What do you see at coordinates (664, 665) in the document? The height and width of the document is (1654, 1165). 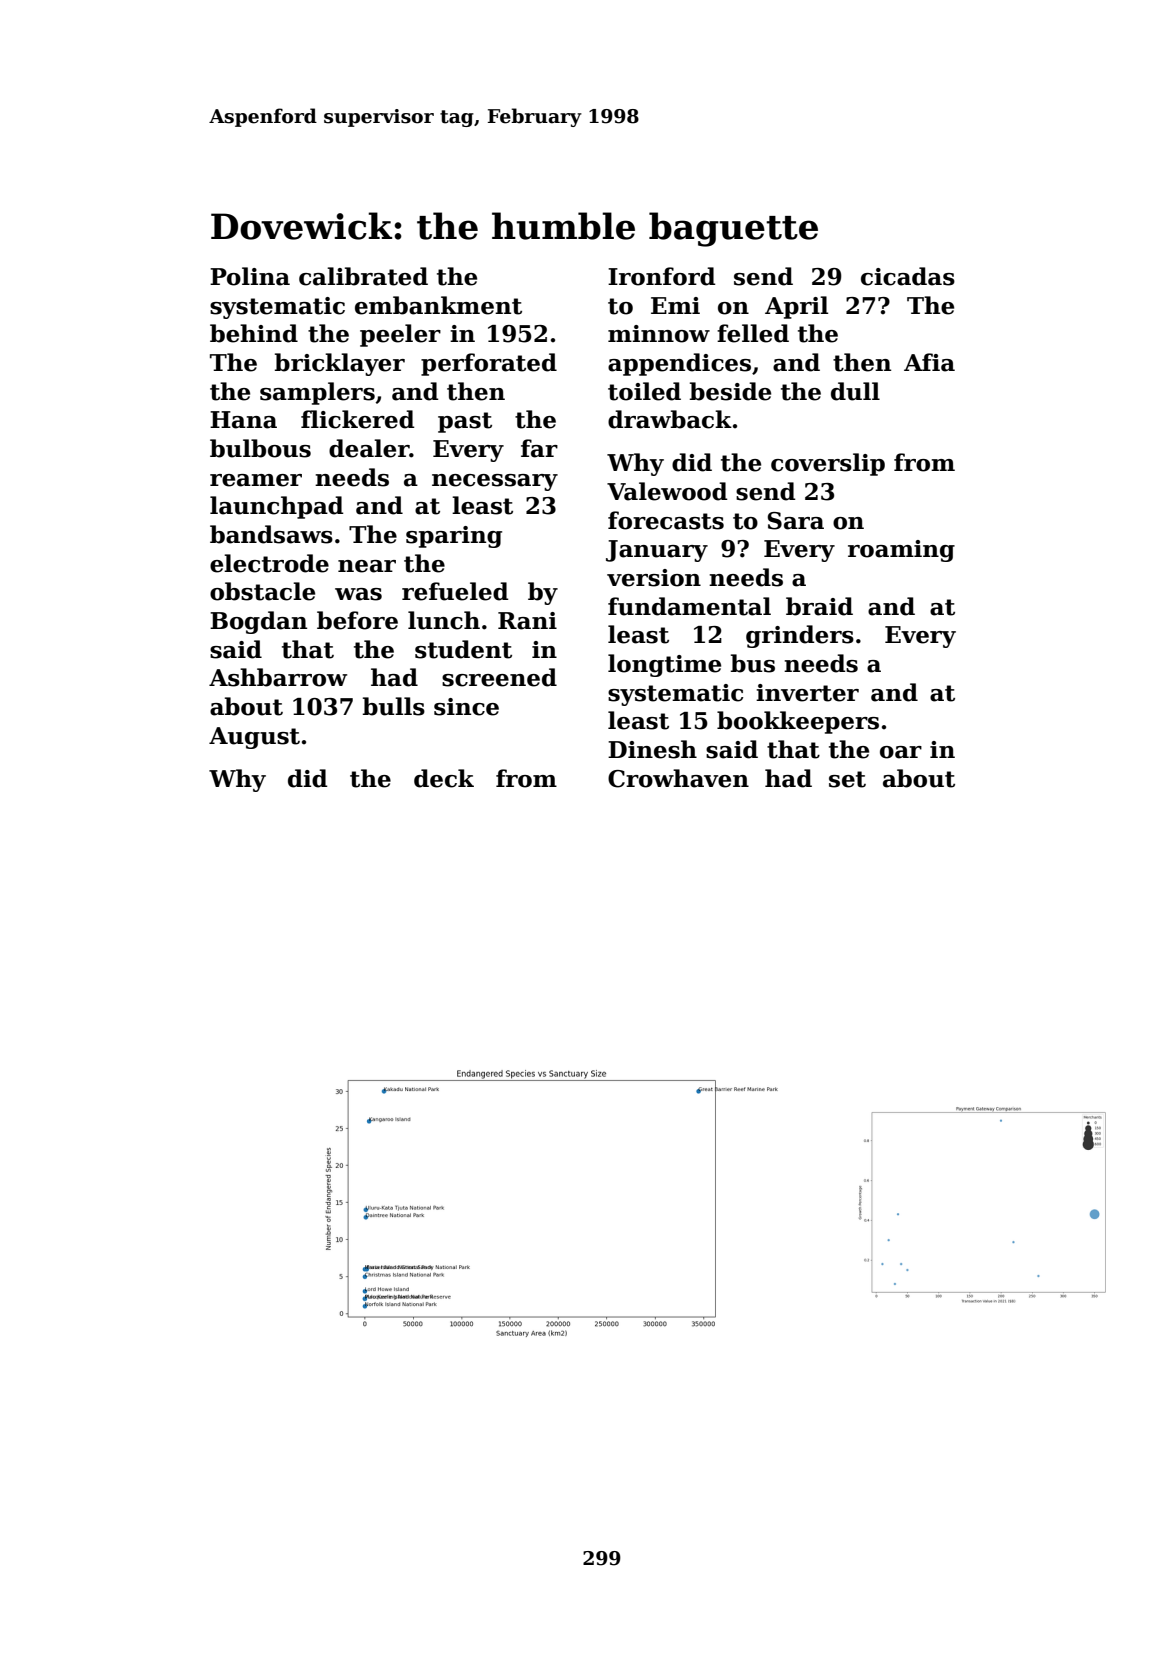 I see `longtime` at bounding box center [664, 665].
